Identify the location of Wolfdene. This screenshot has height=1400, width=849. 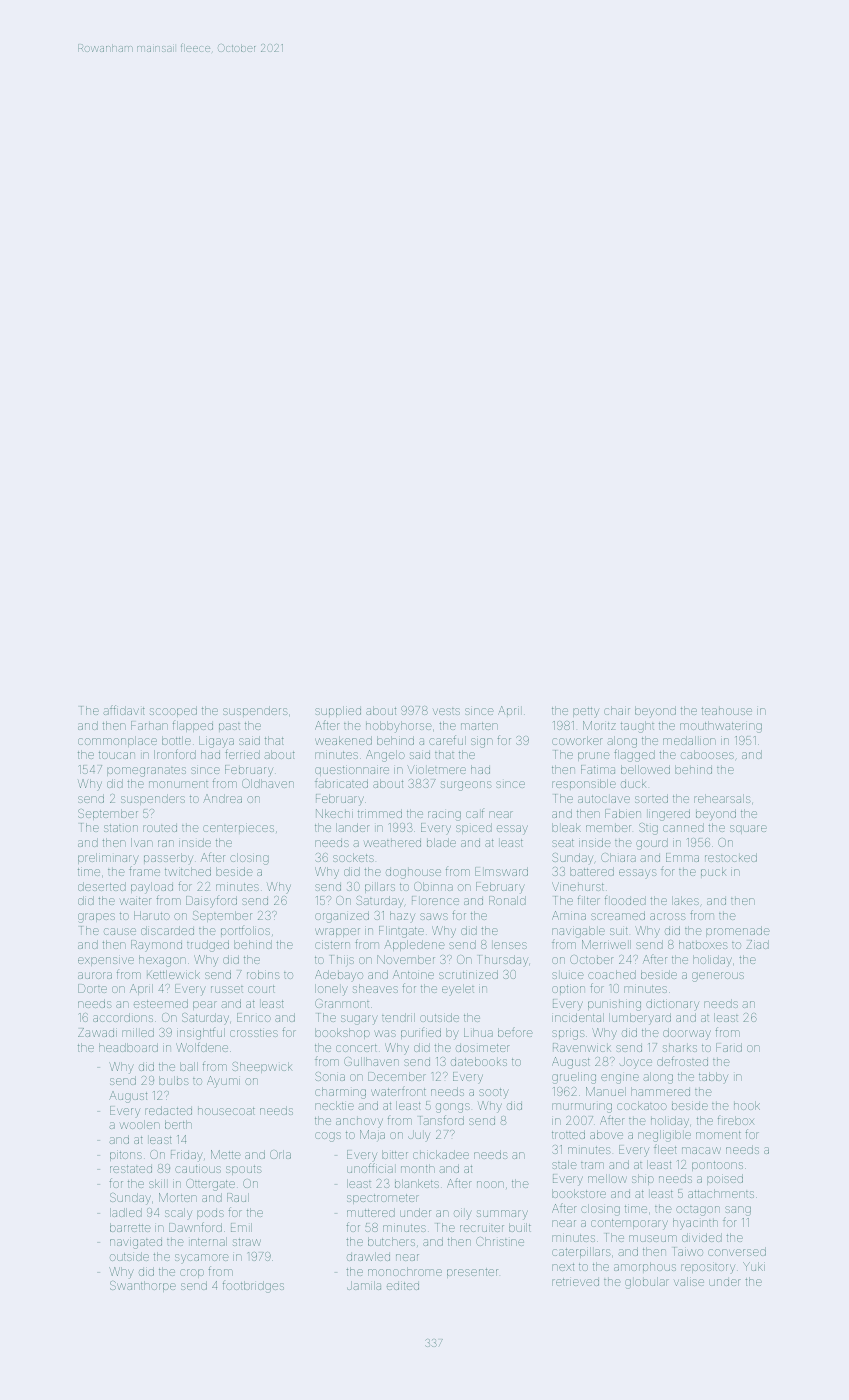
(202, 1047).
